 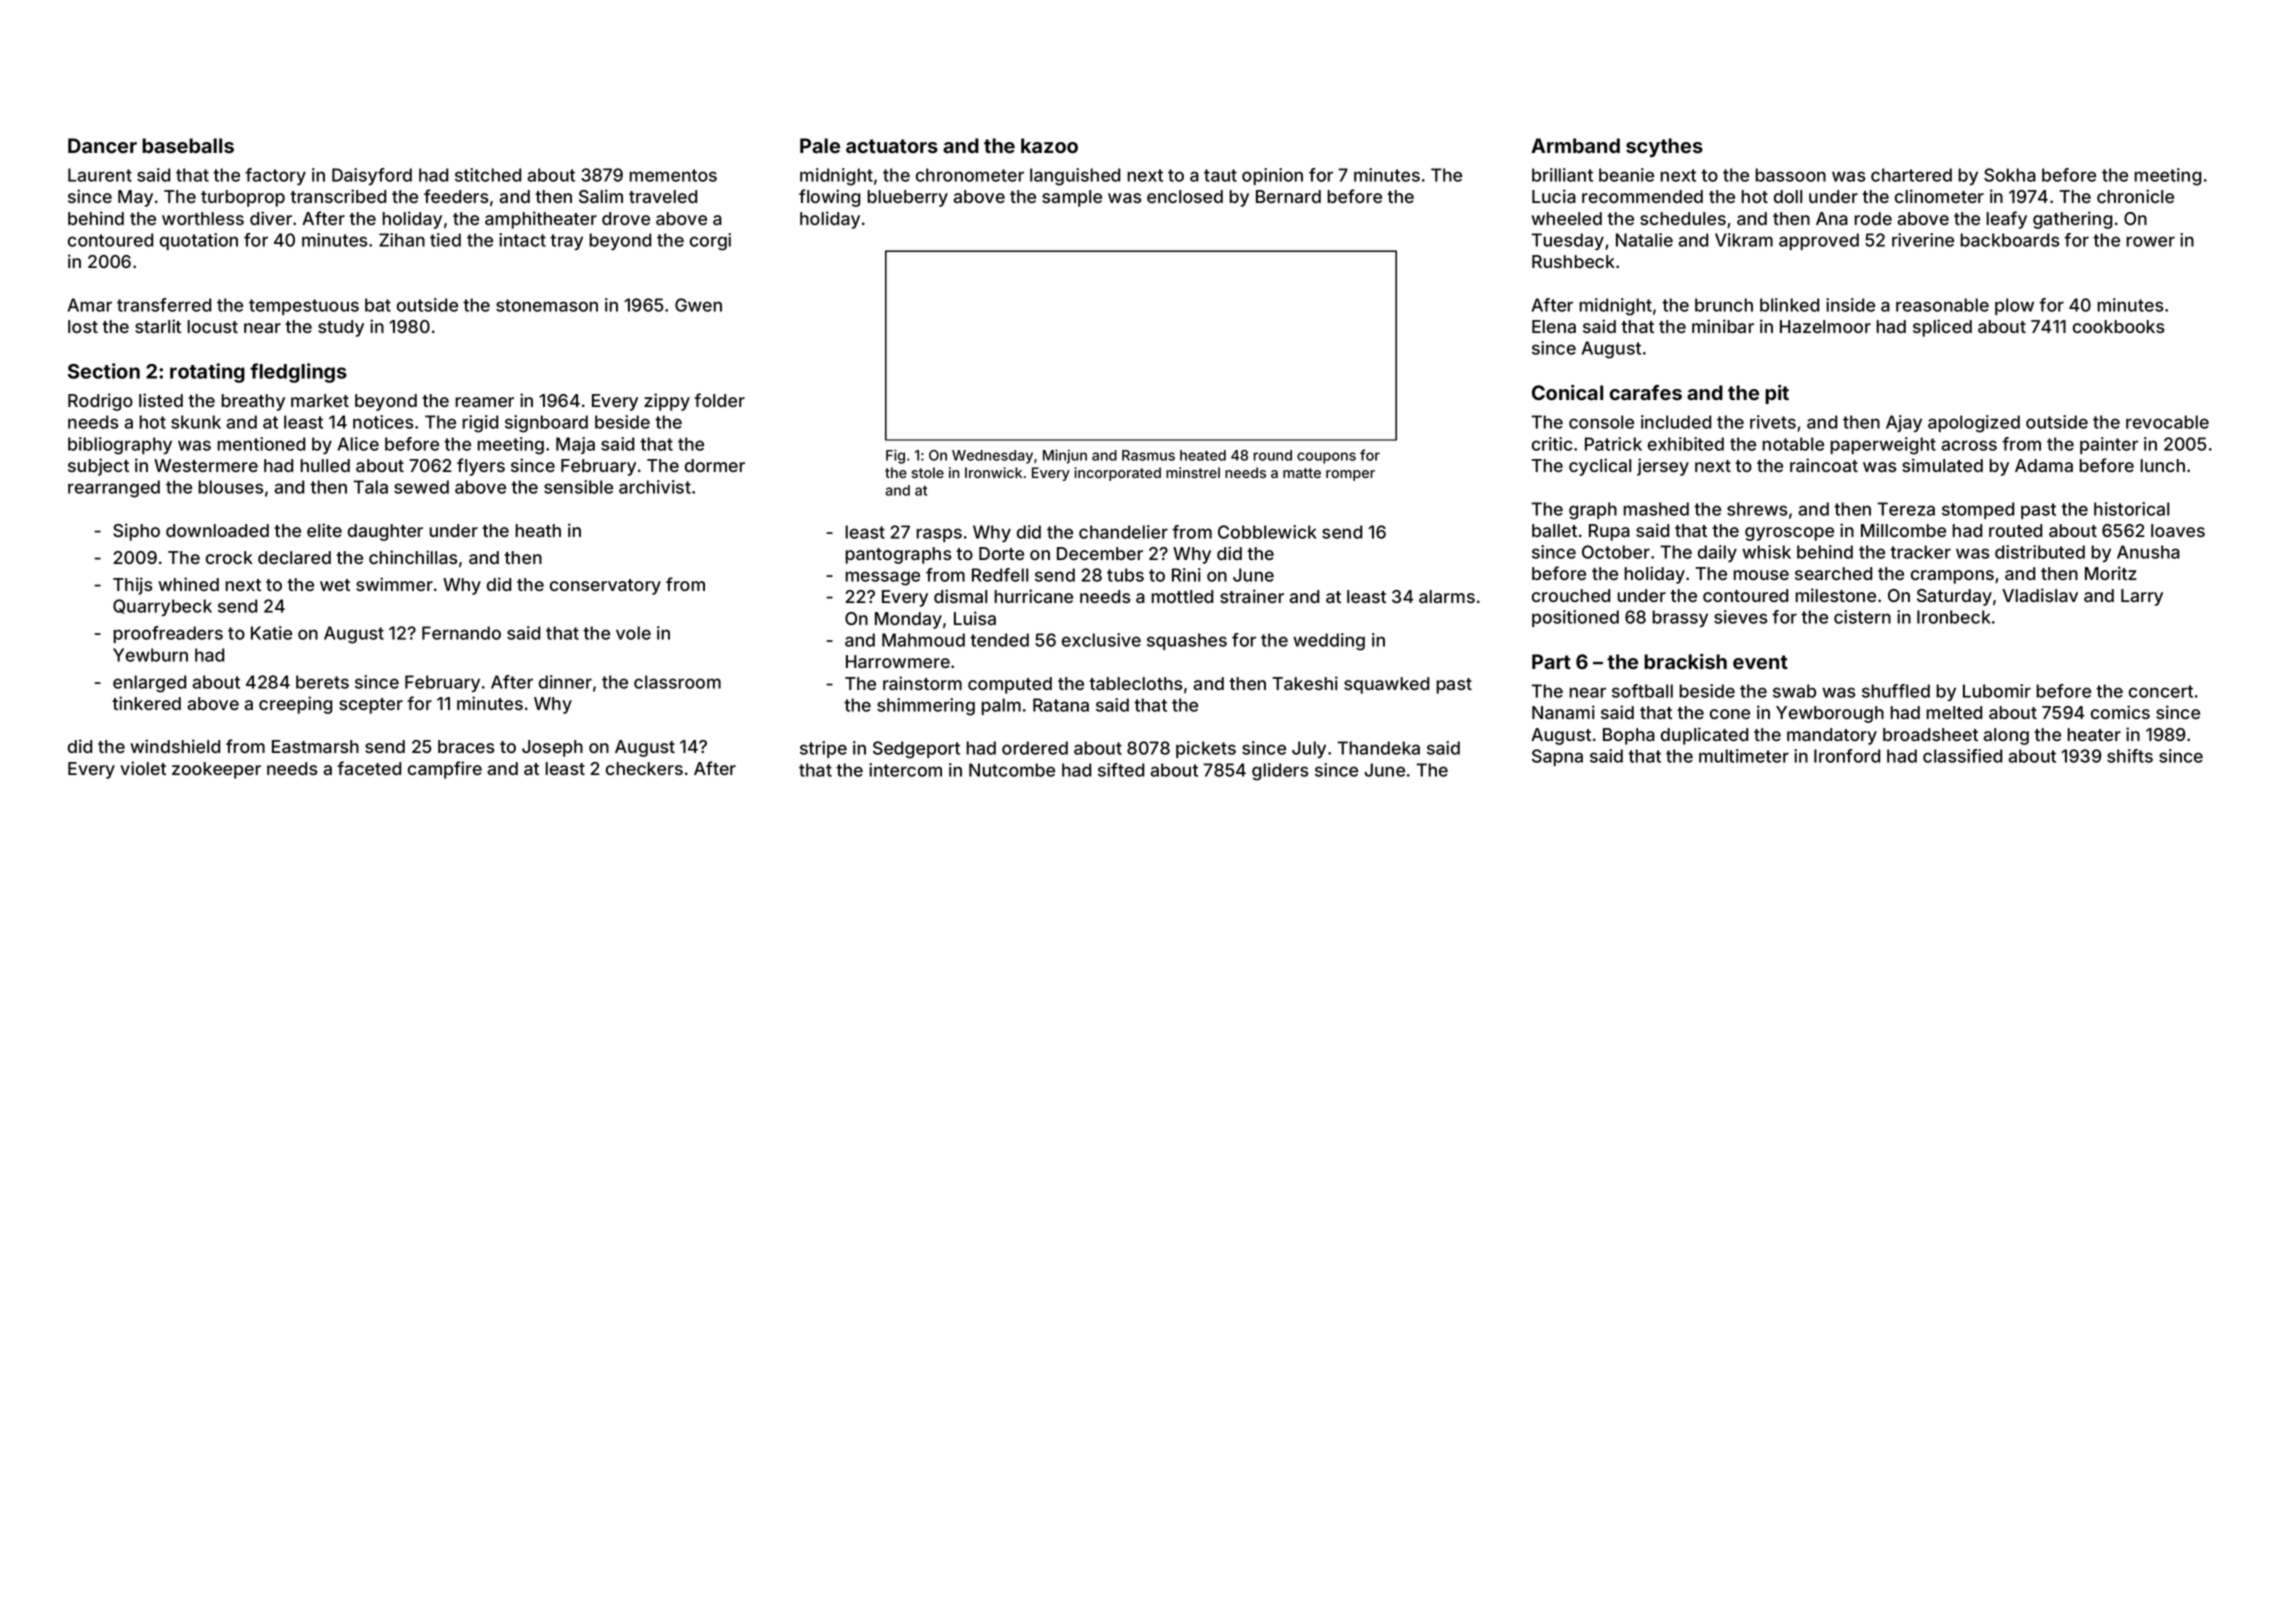 What do you see at coordinates (1563, 712) in the document?
I see `Nanami` at bounding box center [1563, 712].
